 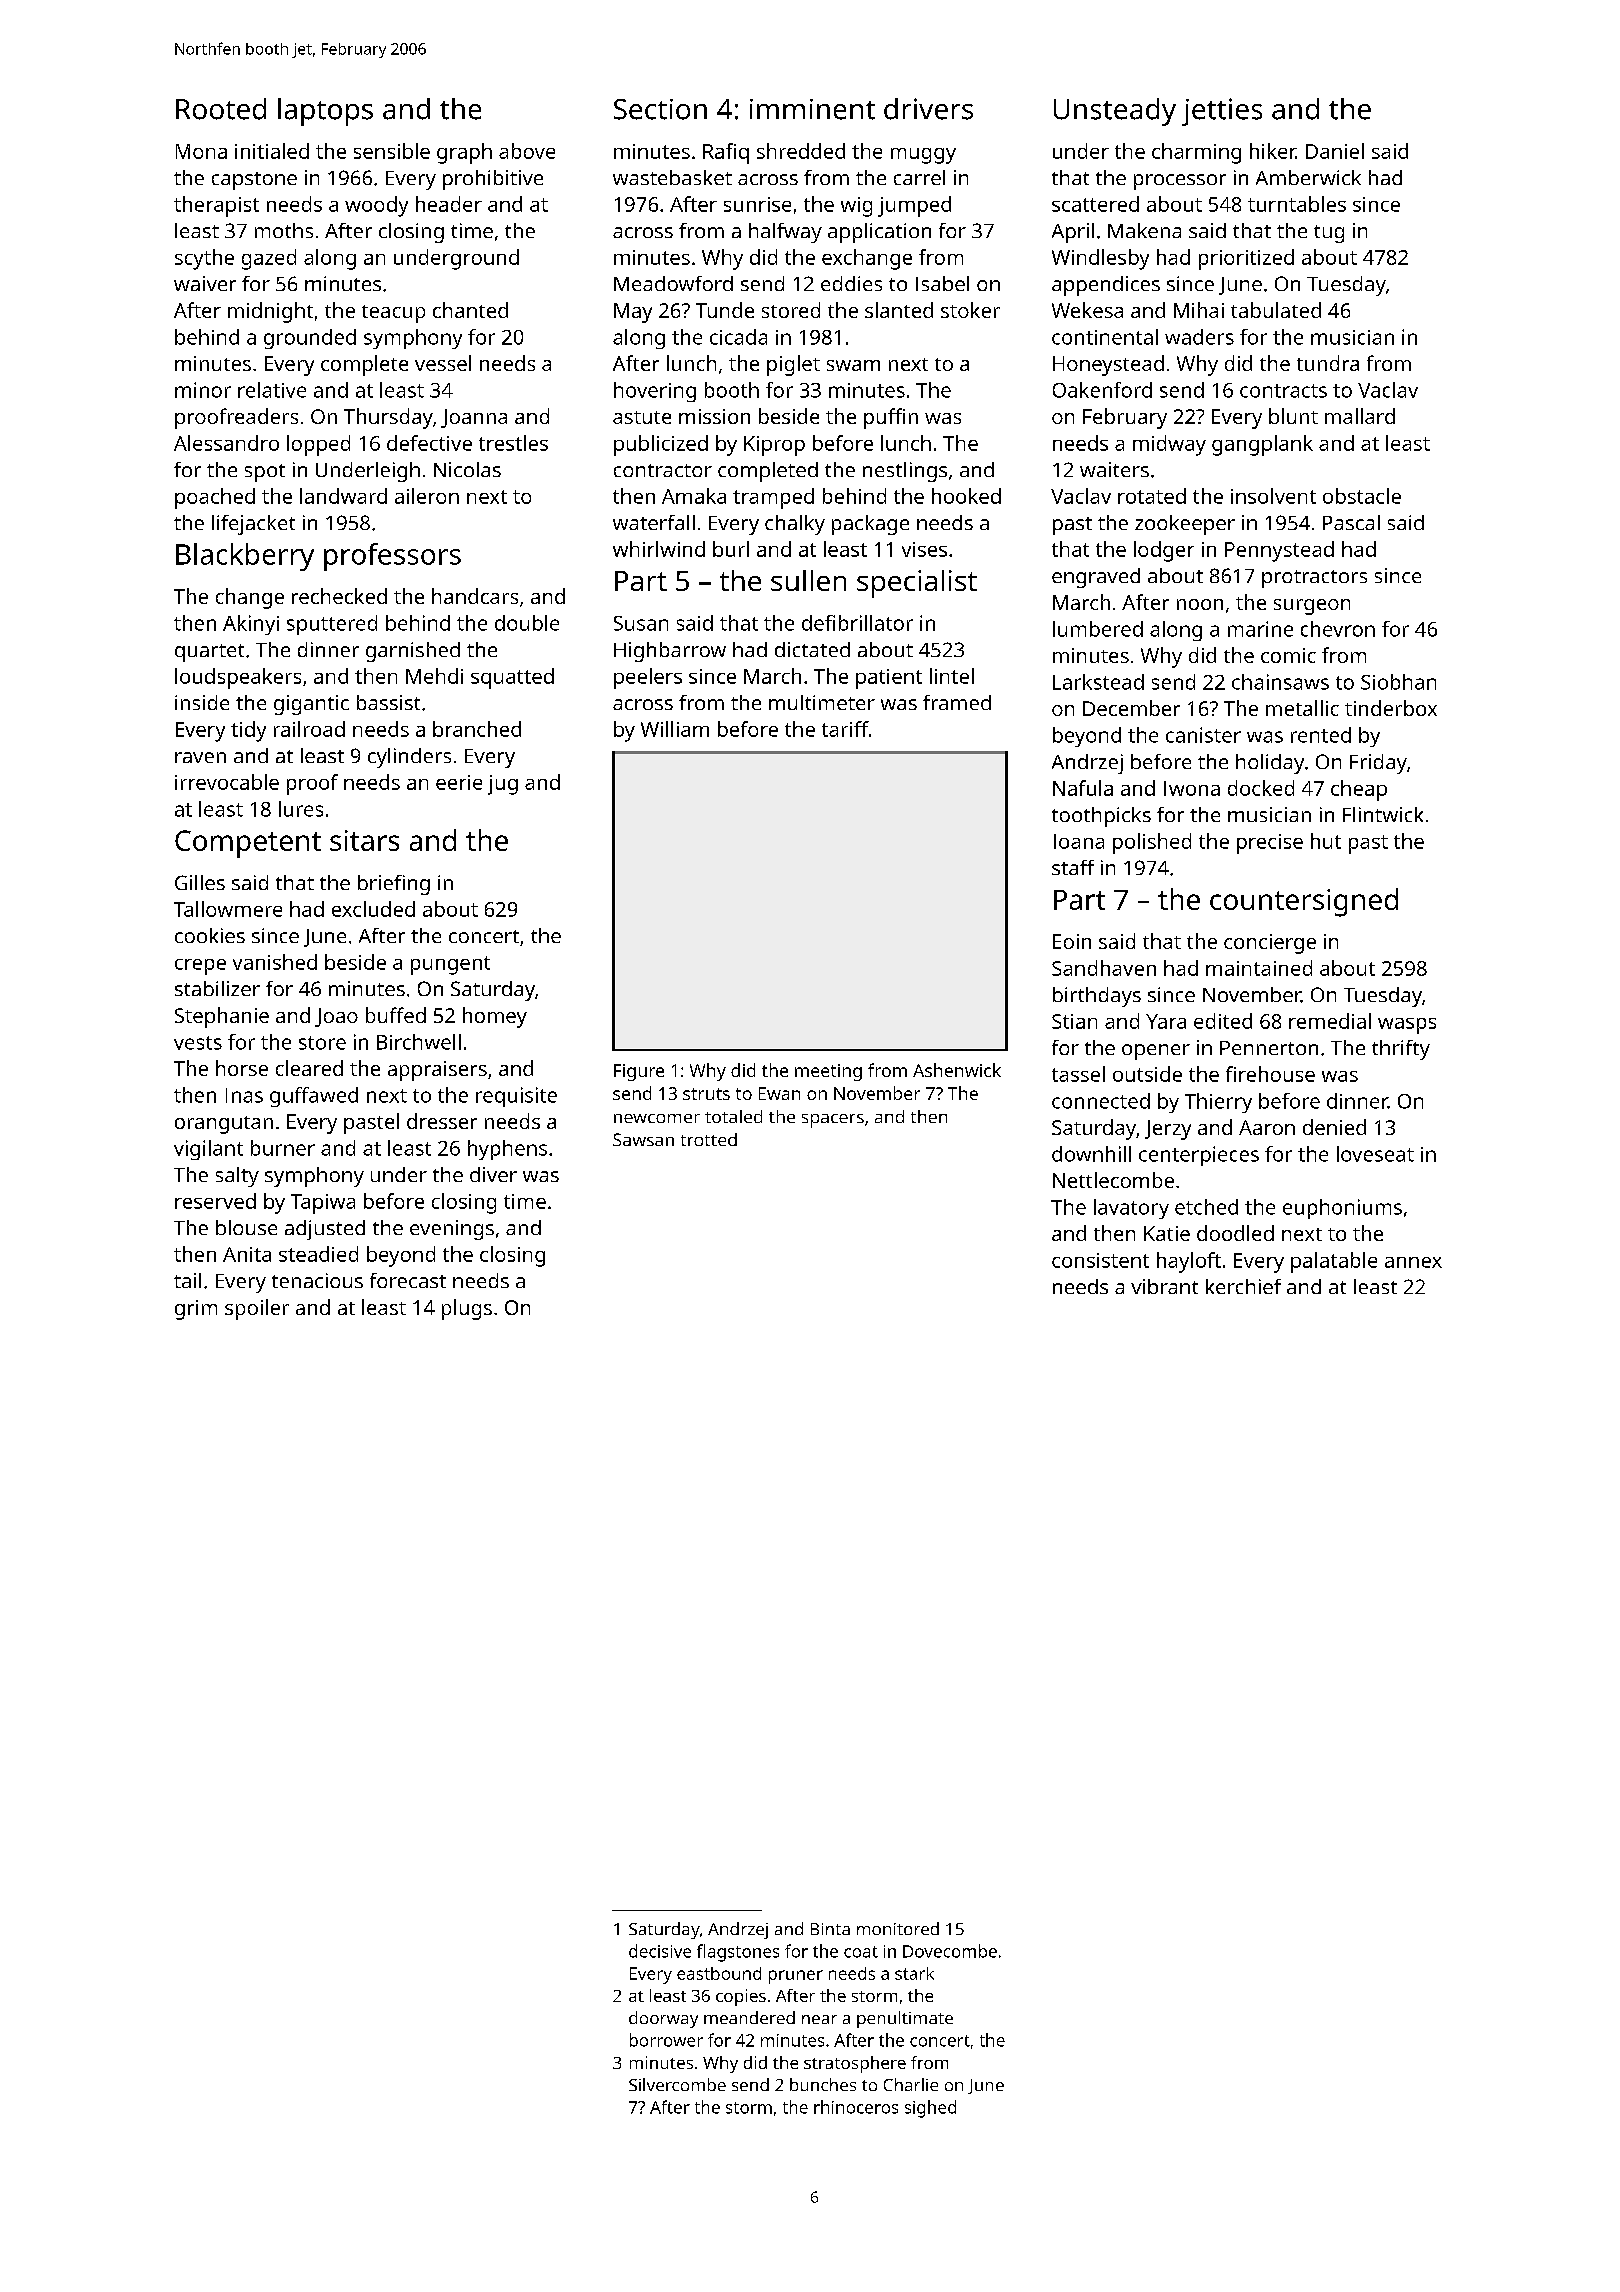 I want to click on kerchief, so click(x=1243, y=1286).
